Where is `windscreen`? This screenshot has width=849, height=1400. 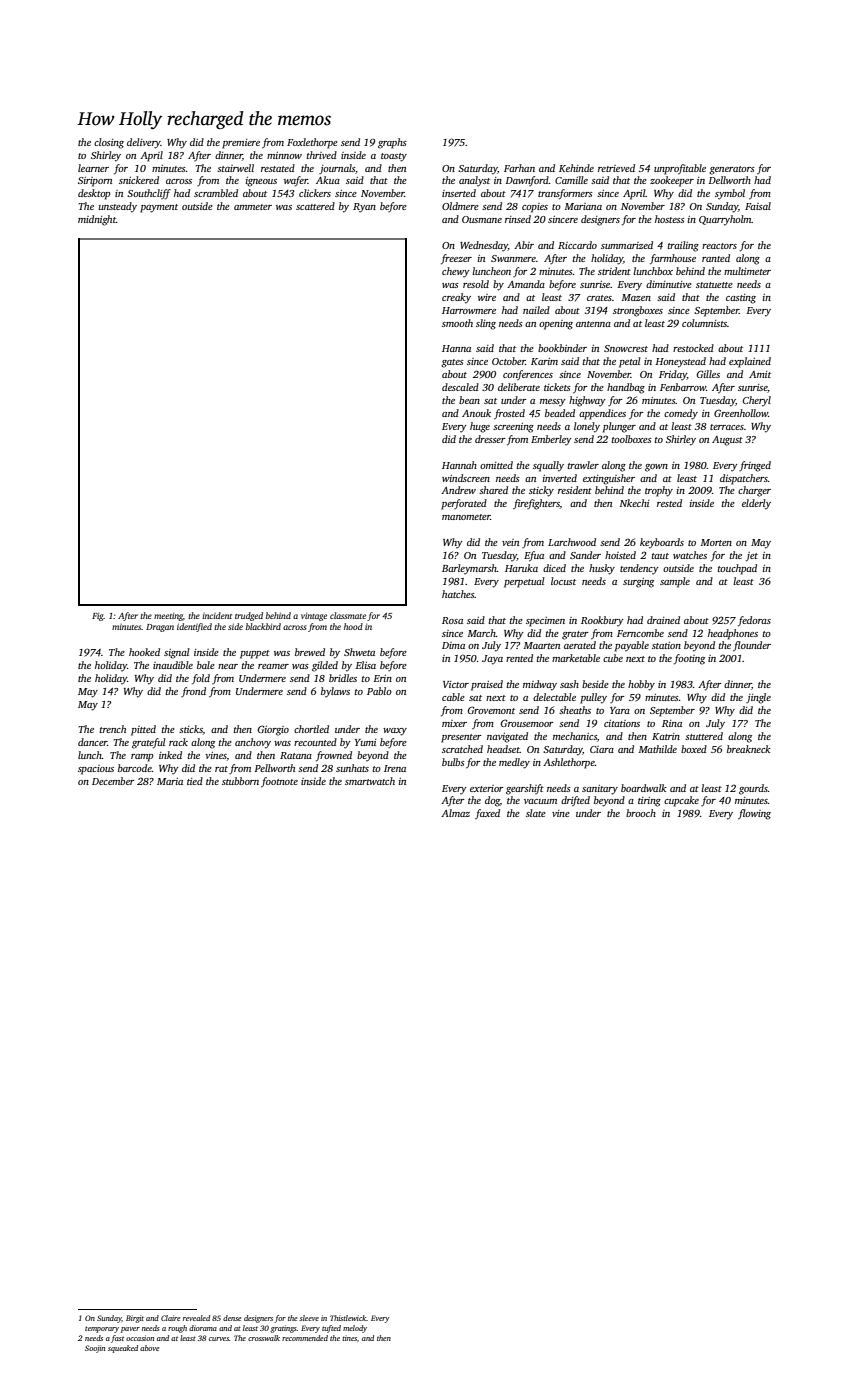
windscreen is located at coordinates (466, 478).
